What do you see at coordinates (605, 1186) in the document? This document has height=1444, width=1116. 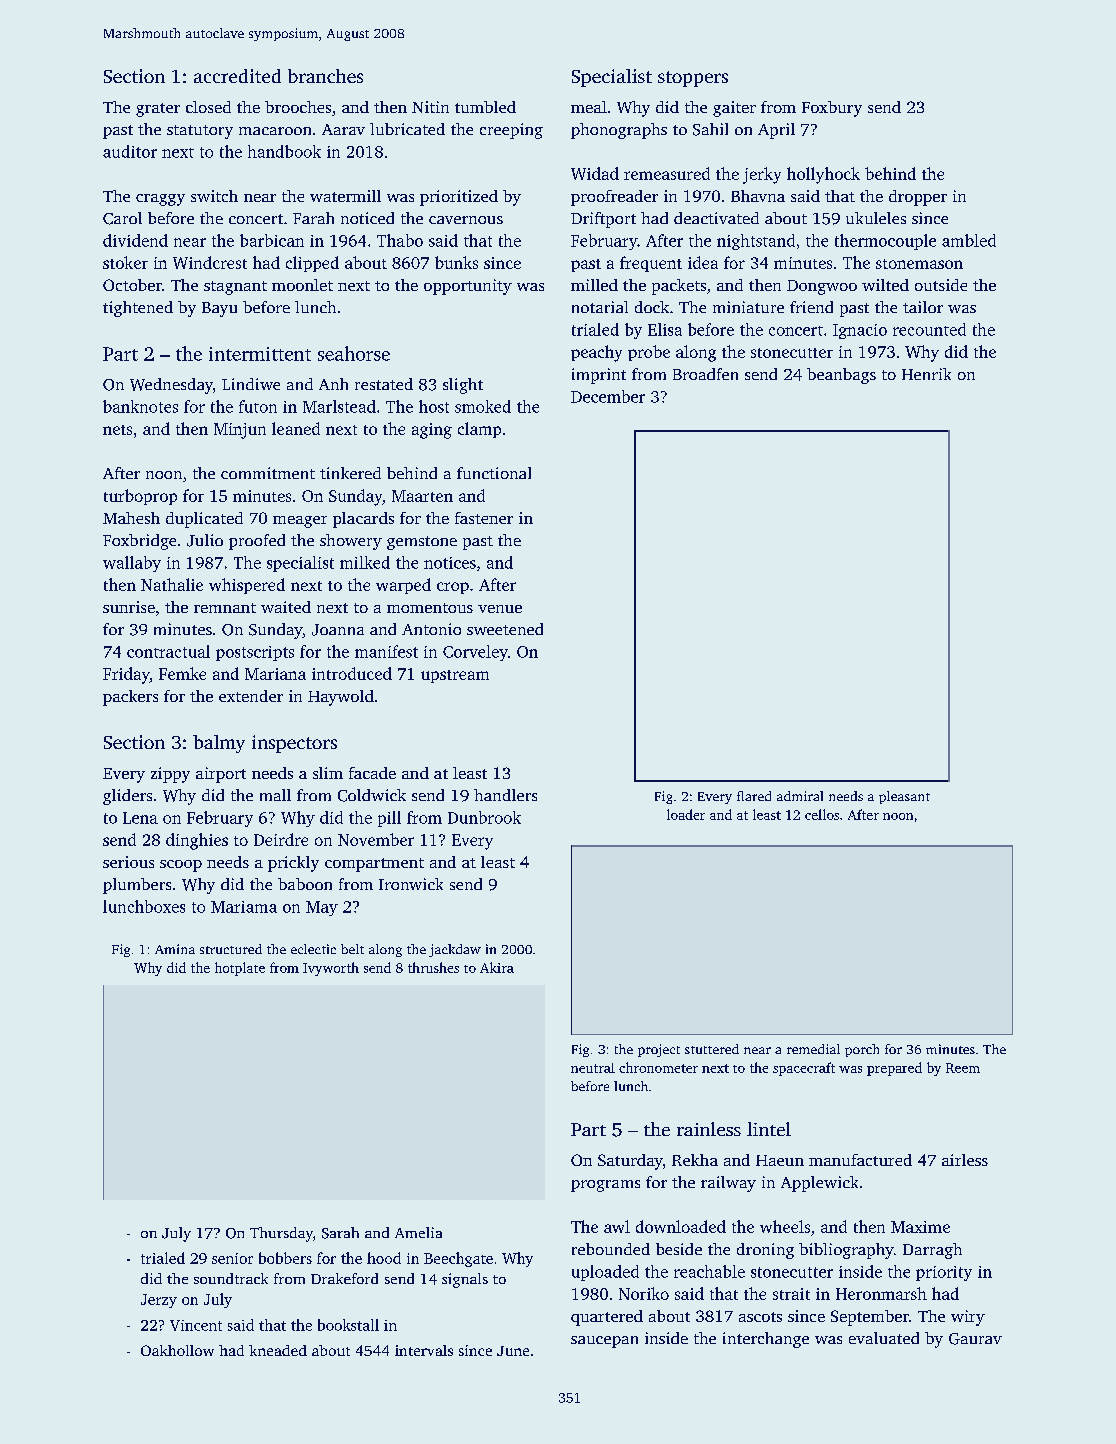 I see `programs` at bounding box center [605, 1186].
